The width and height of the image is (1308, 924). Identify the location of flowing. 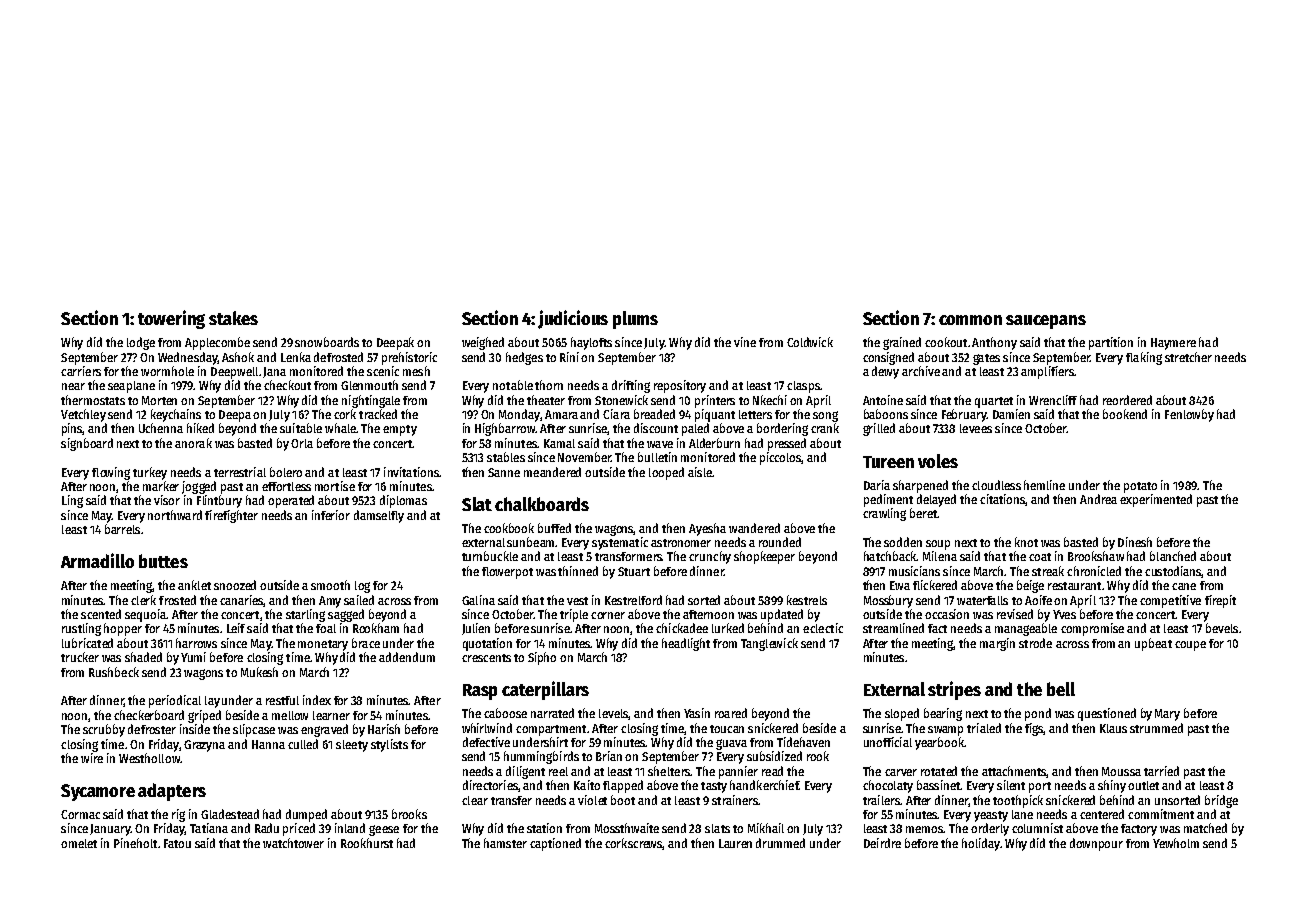
(111, 473).
